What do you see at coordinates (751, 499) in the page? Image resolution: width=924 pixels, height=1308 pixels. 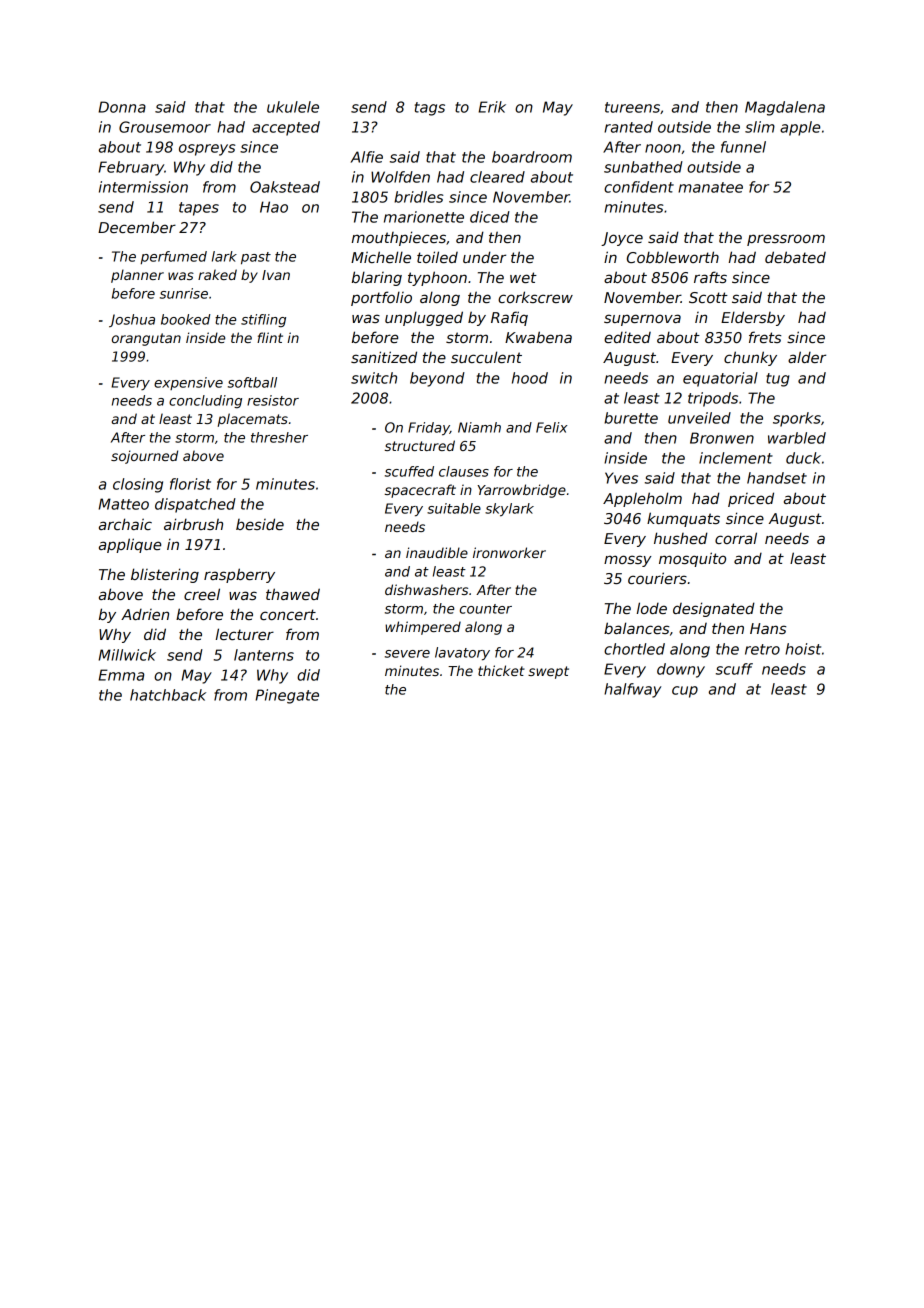 I see `priced` at bounding box center [751, 499].
